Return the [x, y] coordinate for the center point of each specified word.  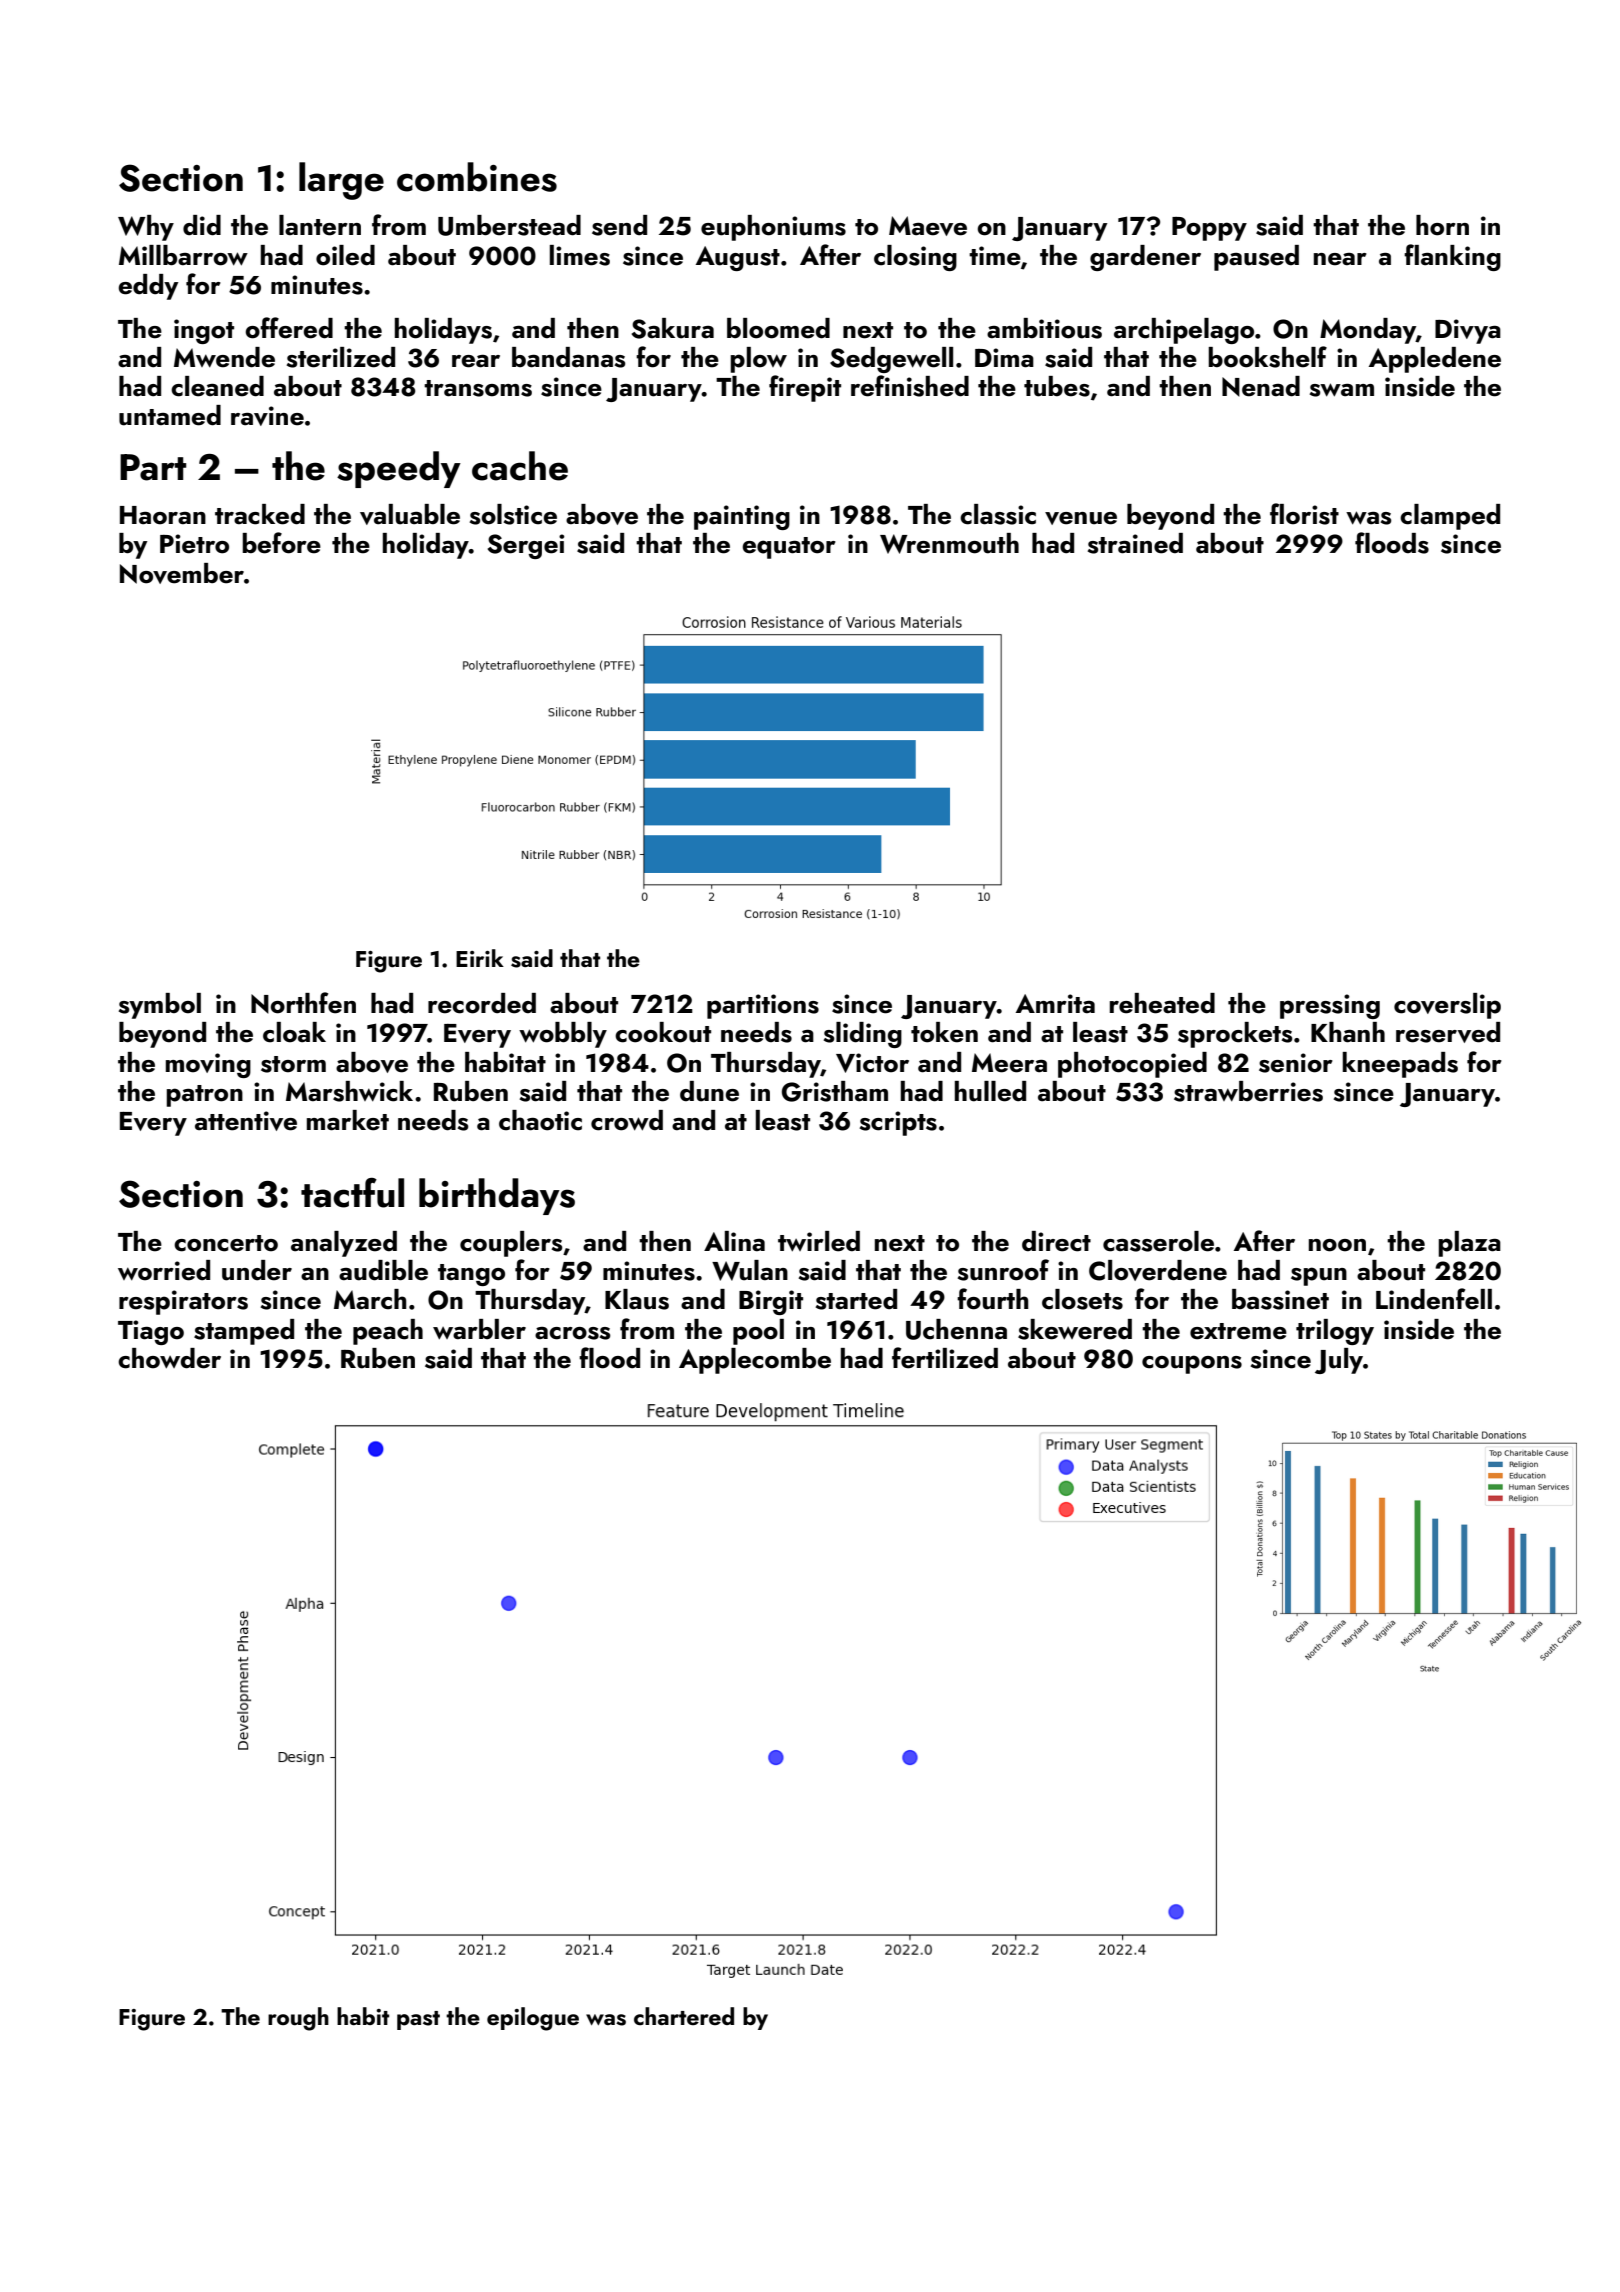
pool [758, 1332]
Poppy [1209, 229]
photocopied [1132, 1065]
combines [477, 177]
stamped [244, 1332]
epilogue [533, 2019]
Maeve [928, 226]
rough [298, 2019]
